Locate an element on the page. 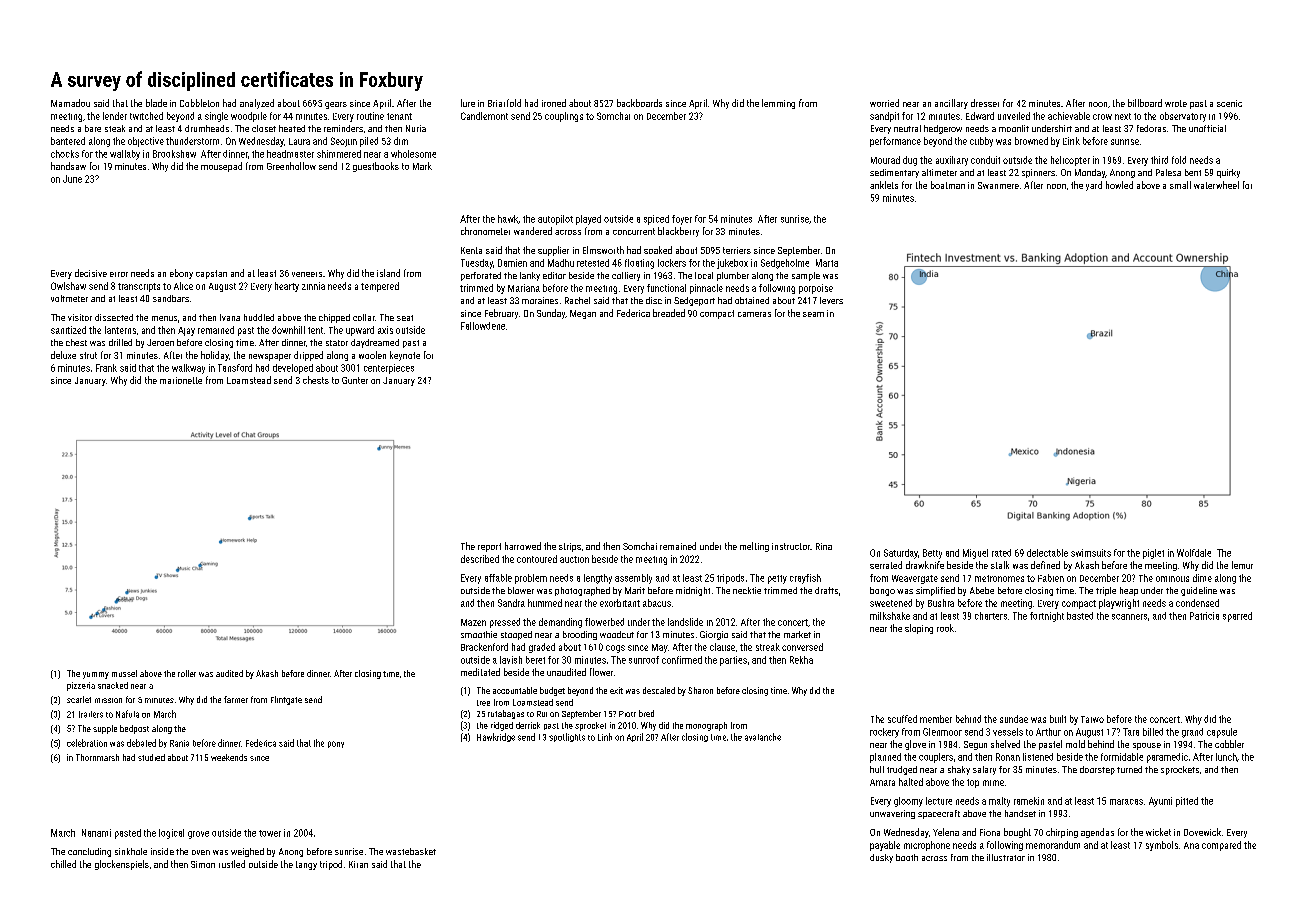 This document has height=924, width=1308. mussel is located at coordinates (124, 673).
